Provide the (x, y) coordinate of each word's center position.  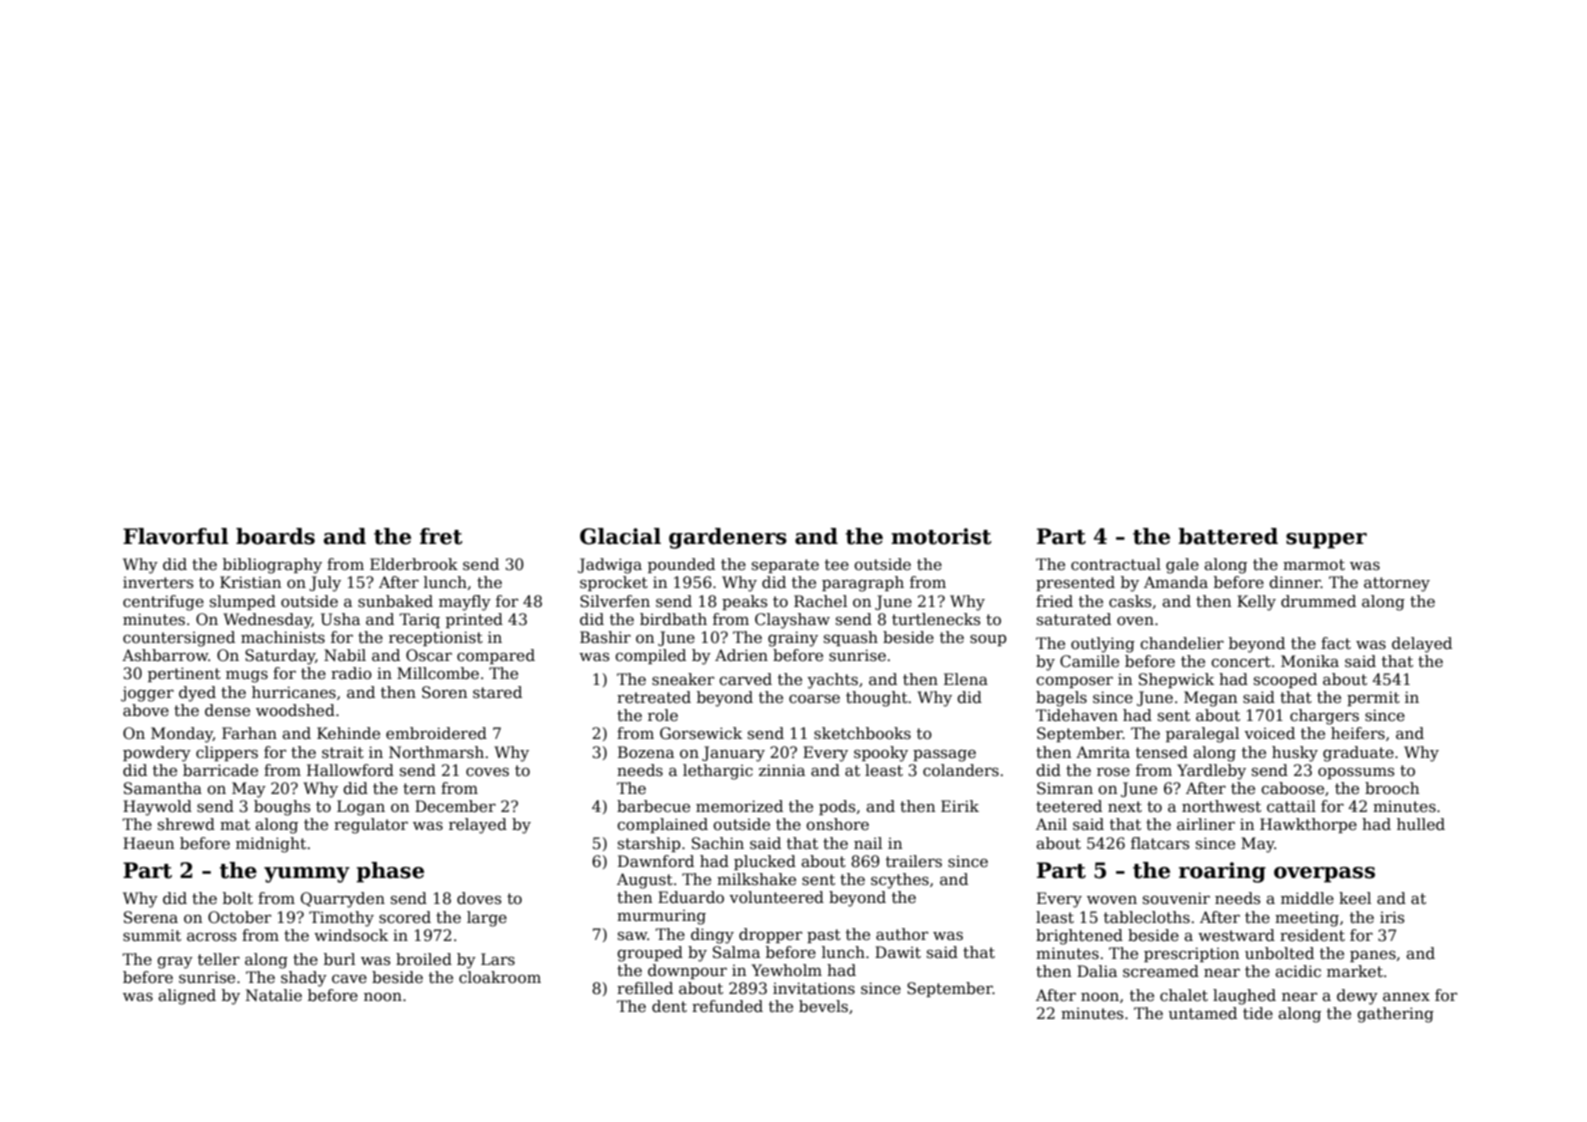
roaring (1222, 872)
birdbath (673, 619)
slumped (243, 602)
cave (349, 978)
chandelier (1182, 643)
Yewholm (787, 970)
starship (649, 844)
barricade (220, 770)
